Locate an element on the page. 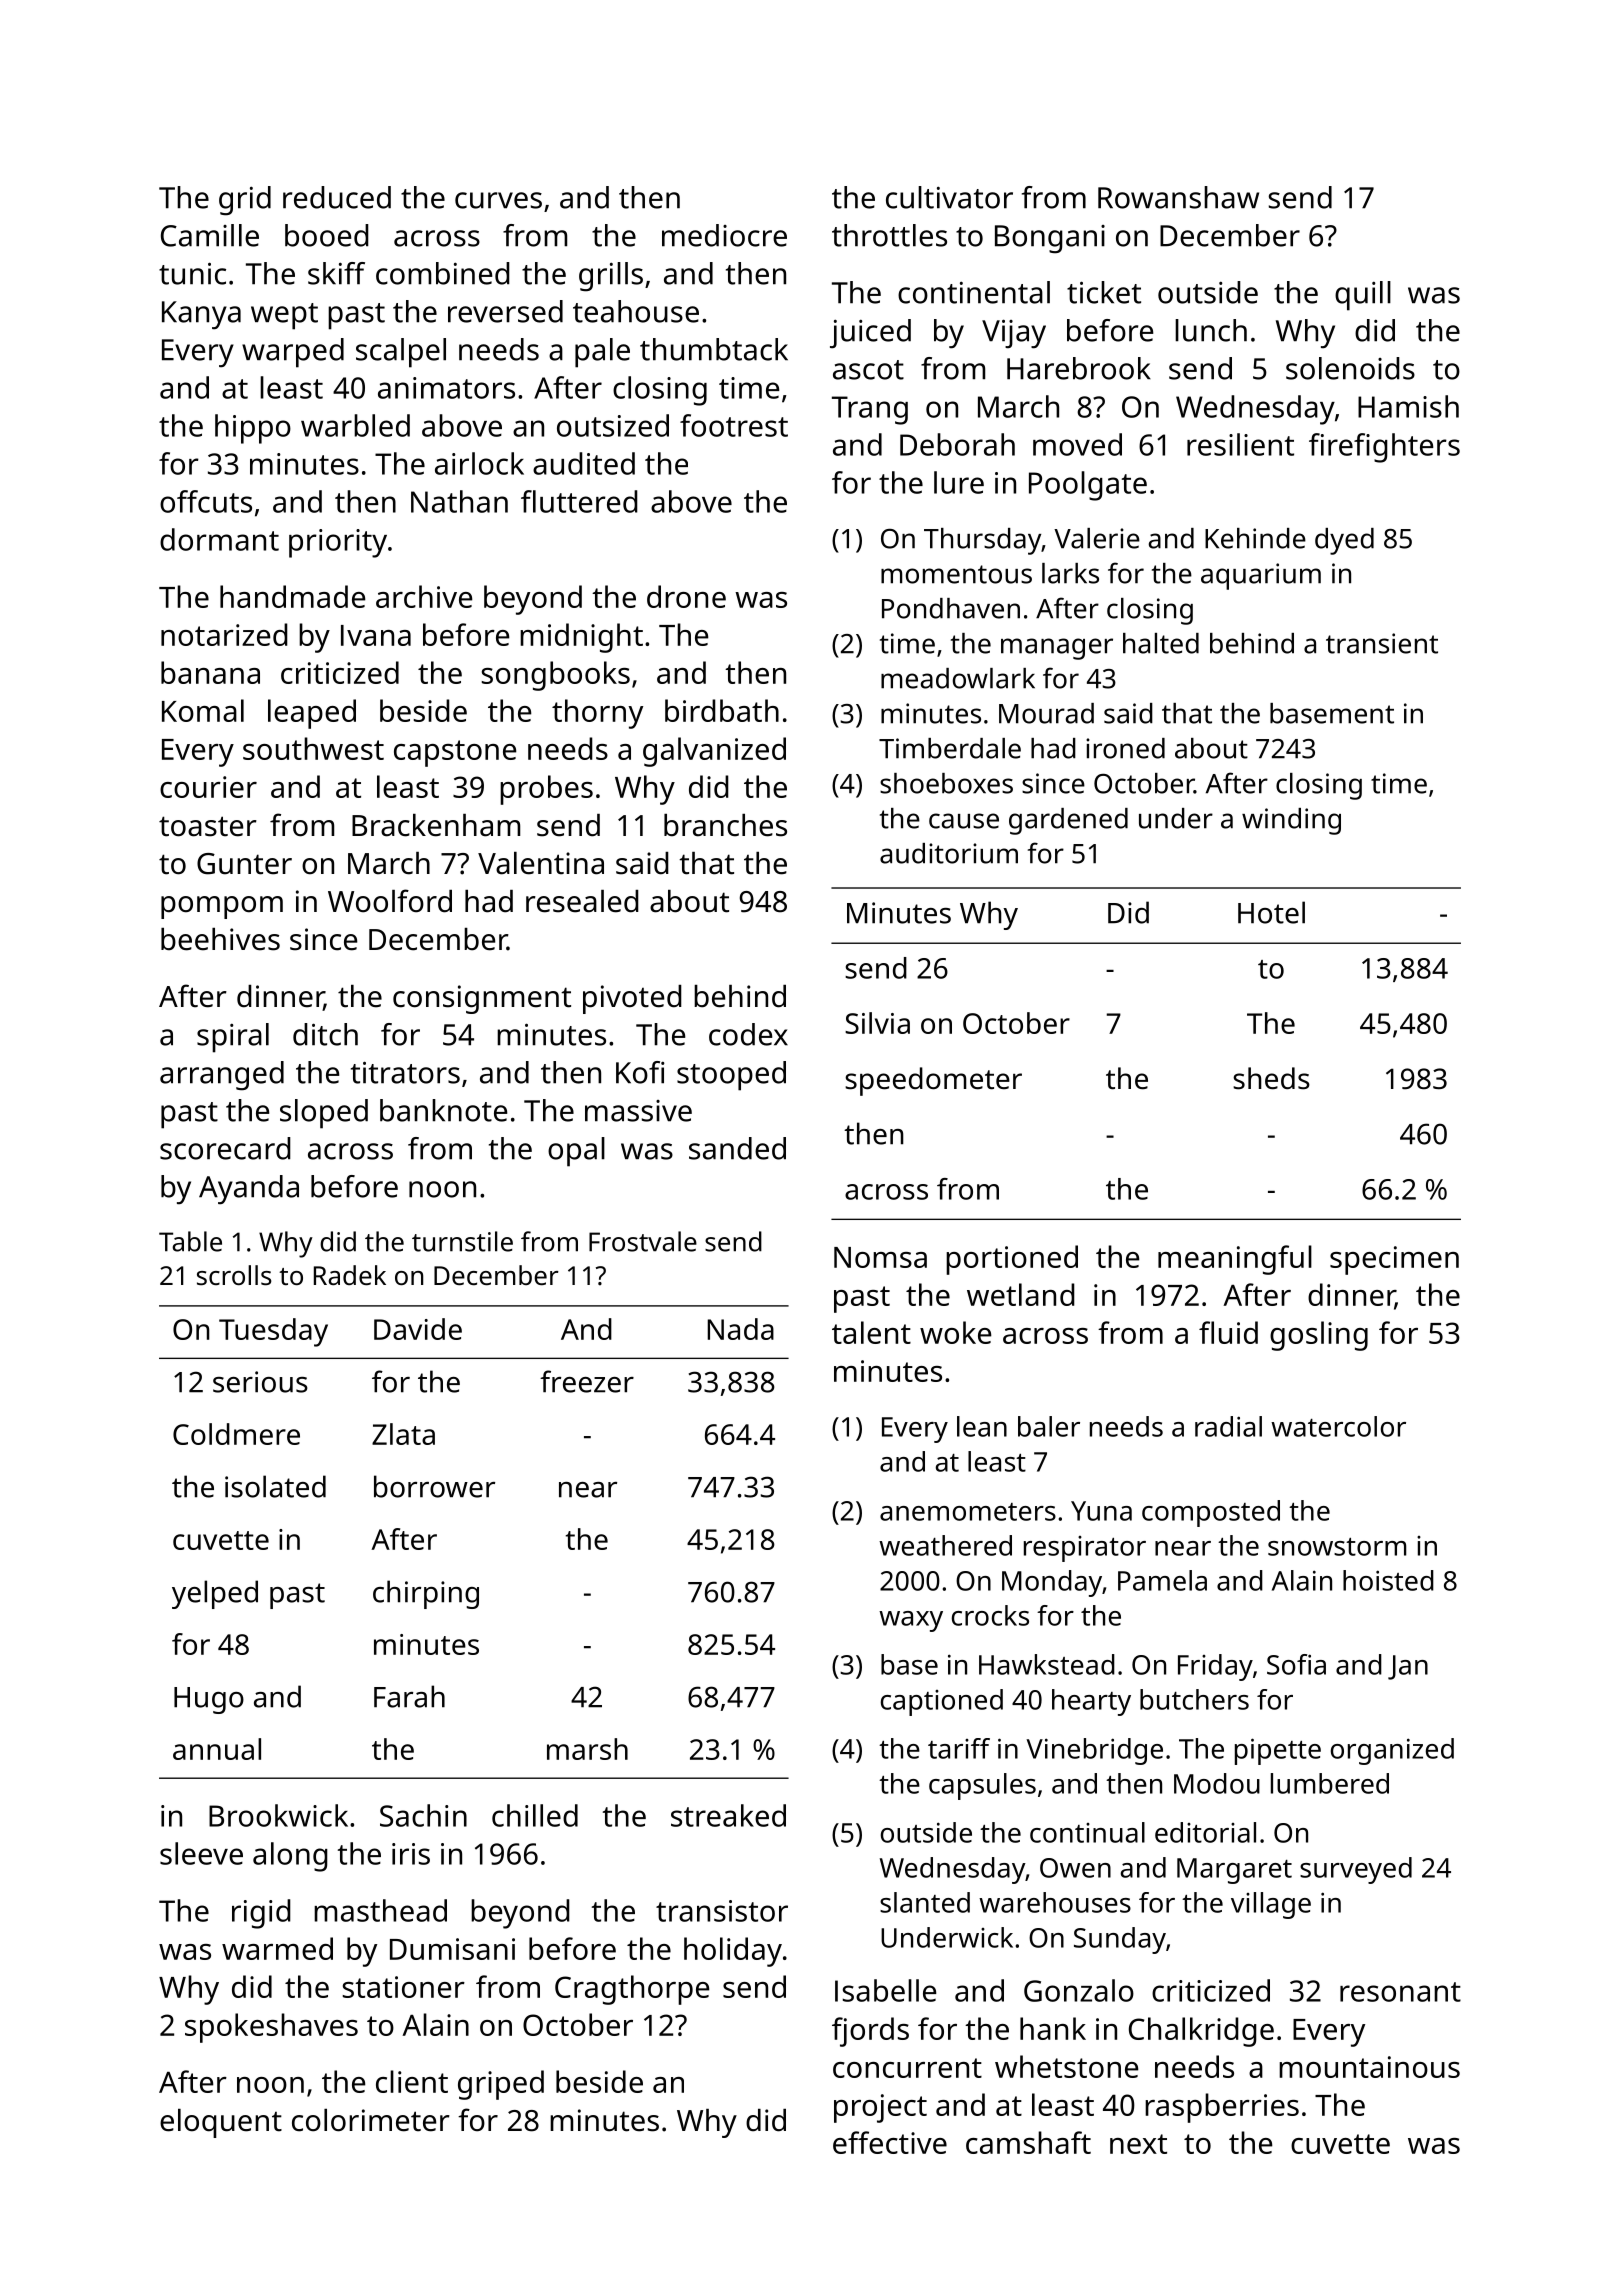 This document has height=2292, width=1620. galvanized is located at coordinates (714, 752).
